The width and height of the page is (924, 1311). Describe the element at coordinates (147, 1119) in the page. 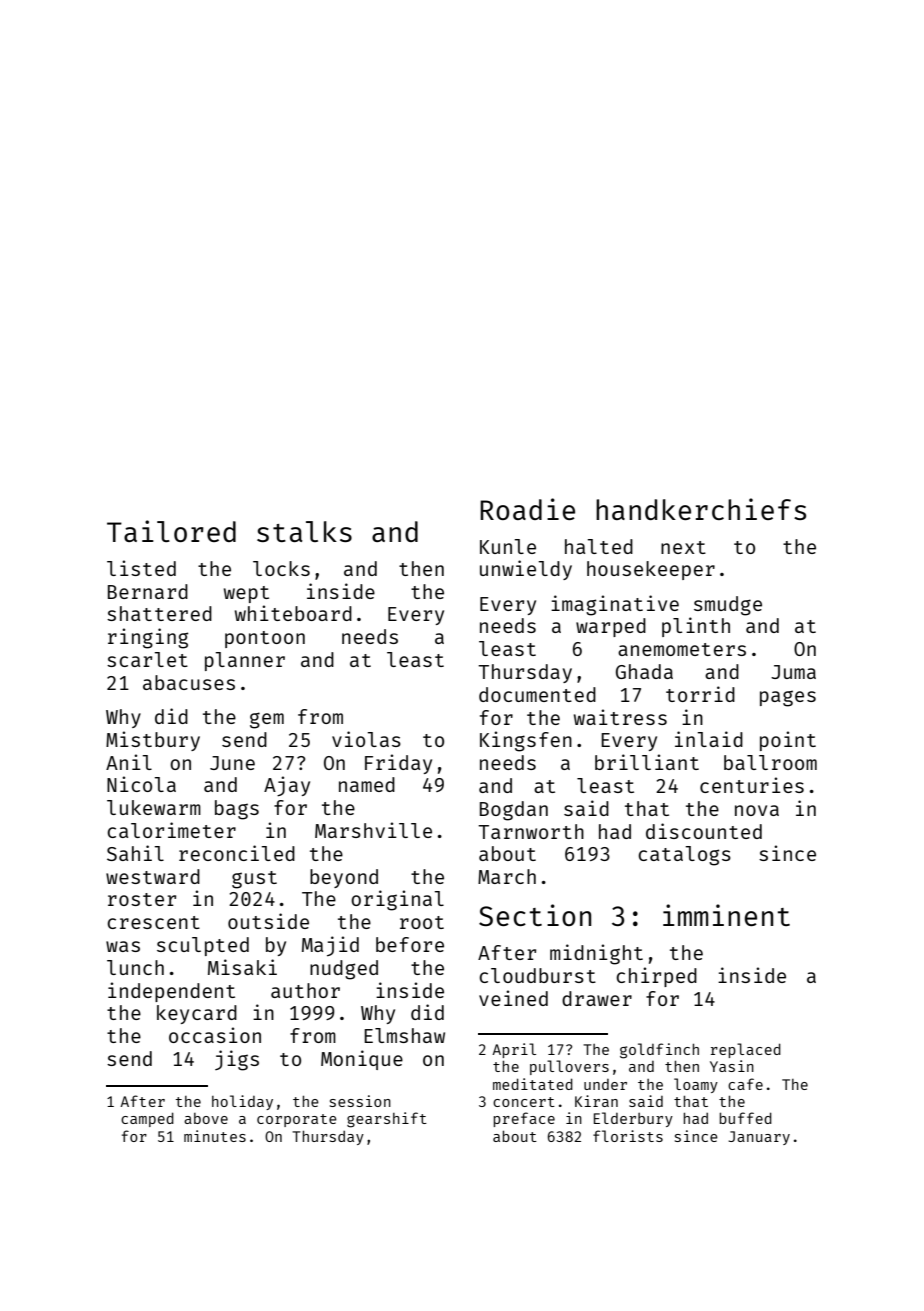

I see `camped` at that location.
